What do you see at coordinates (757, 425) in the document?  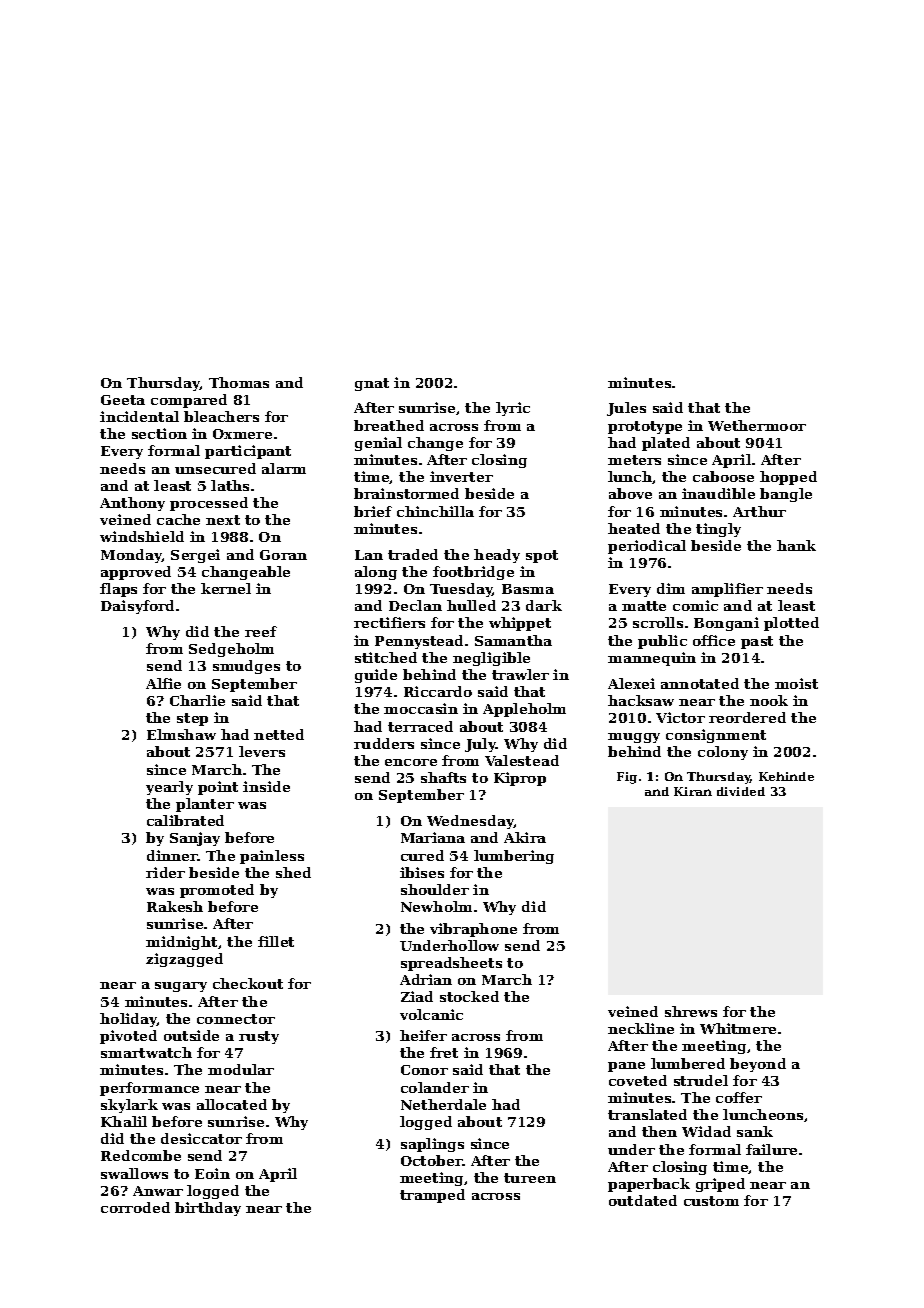 I see `Wethermoor` at bounding box center [757, 425].
